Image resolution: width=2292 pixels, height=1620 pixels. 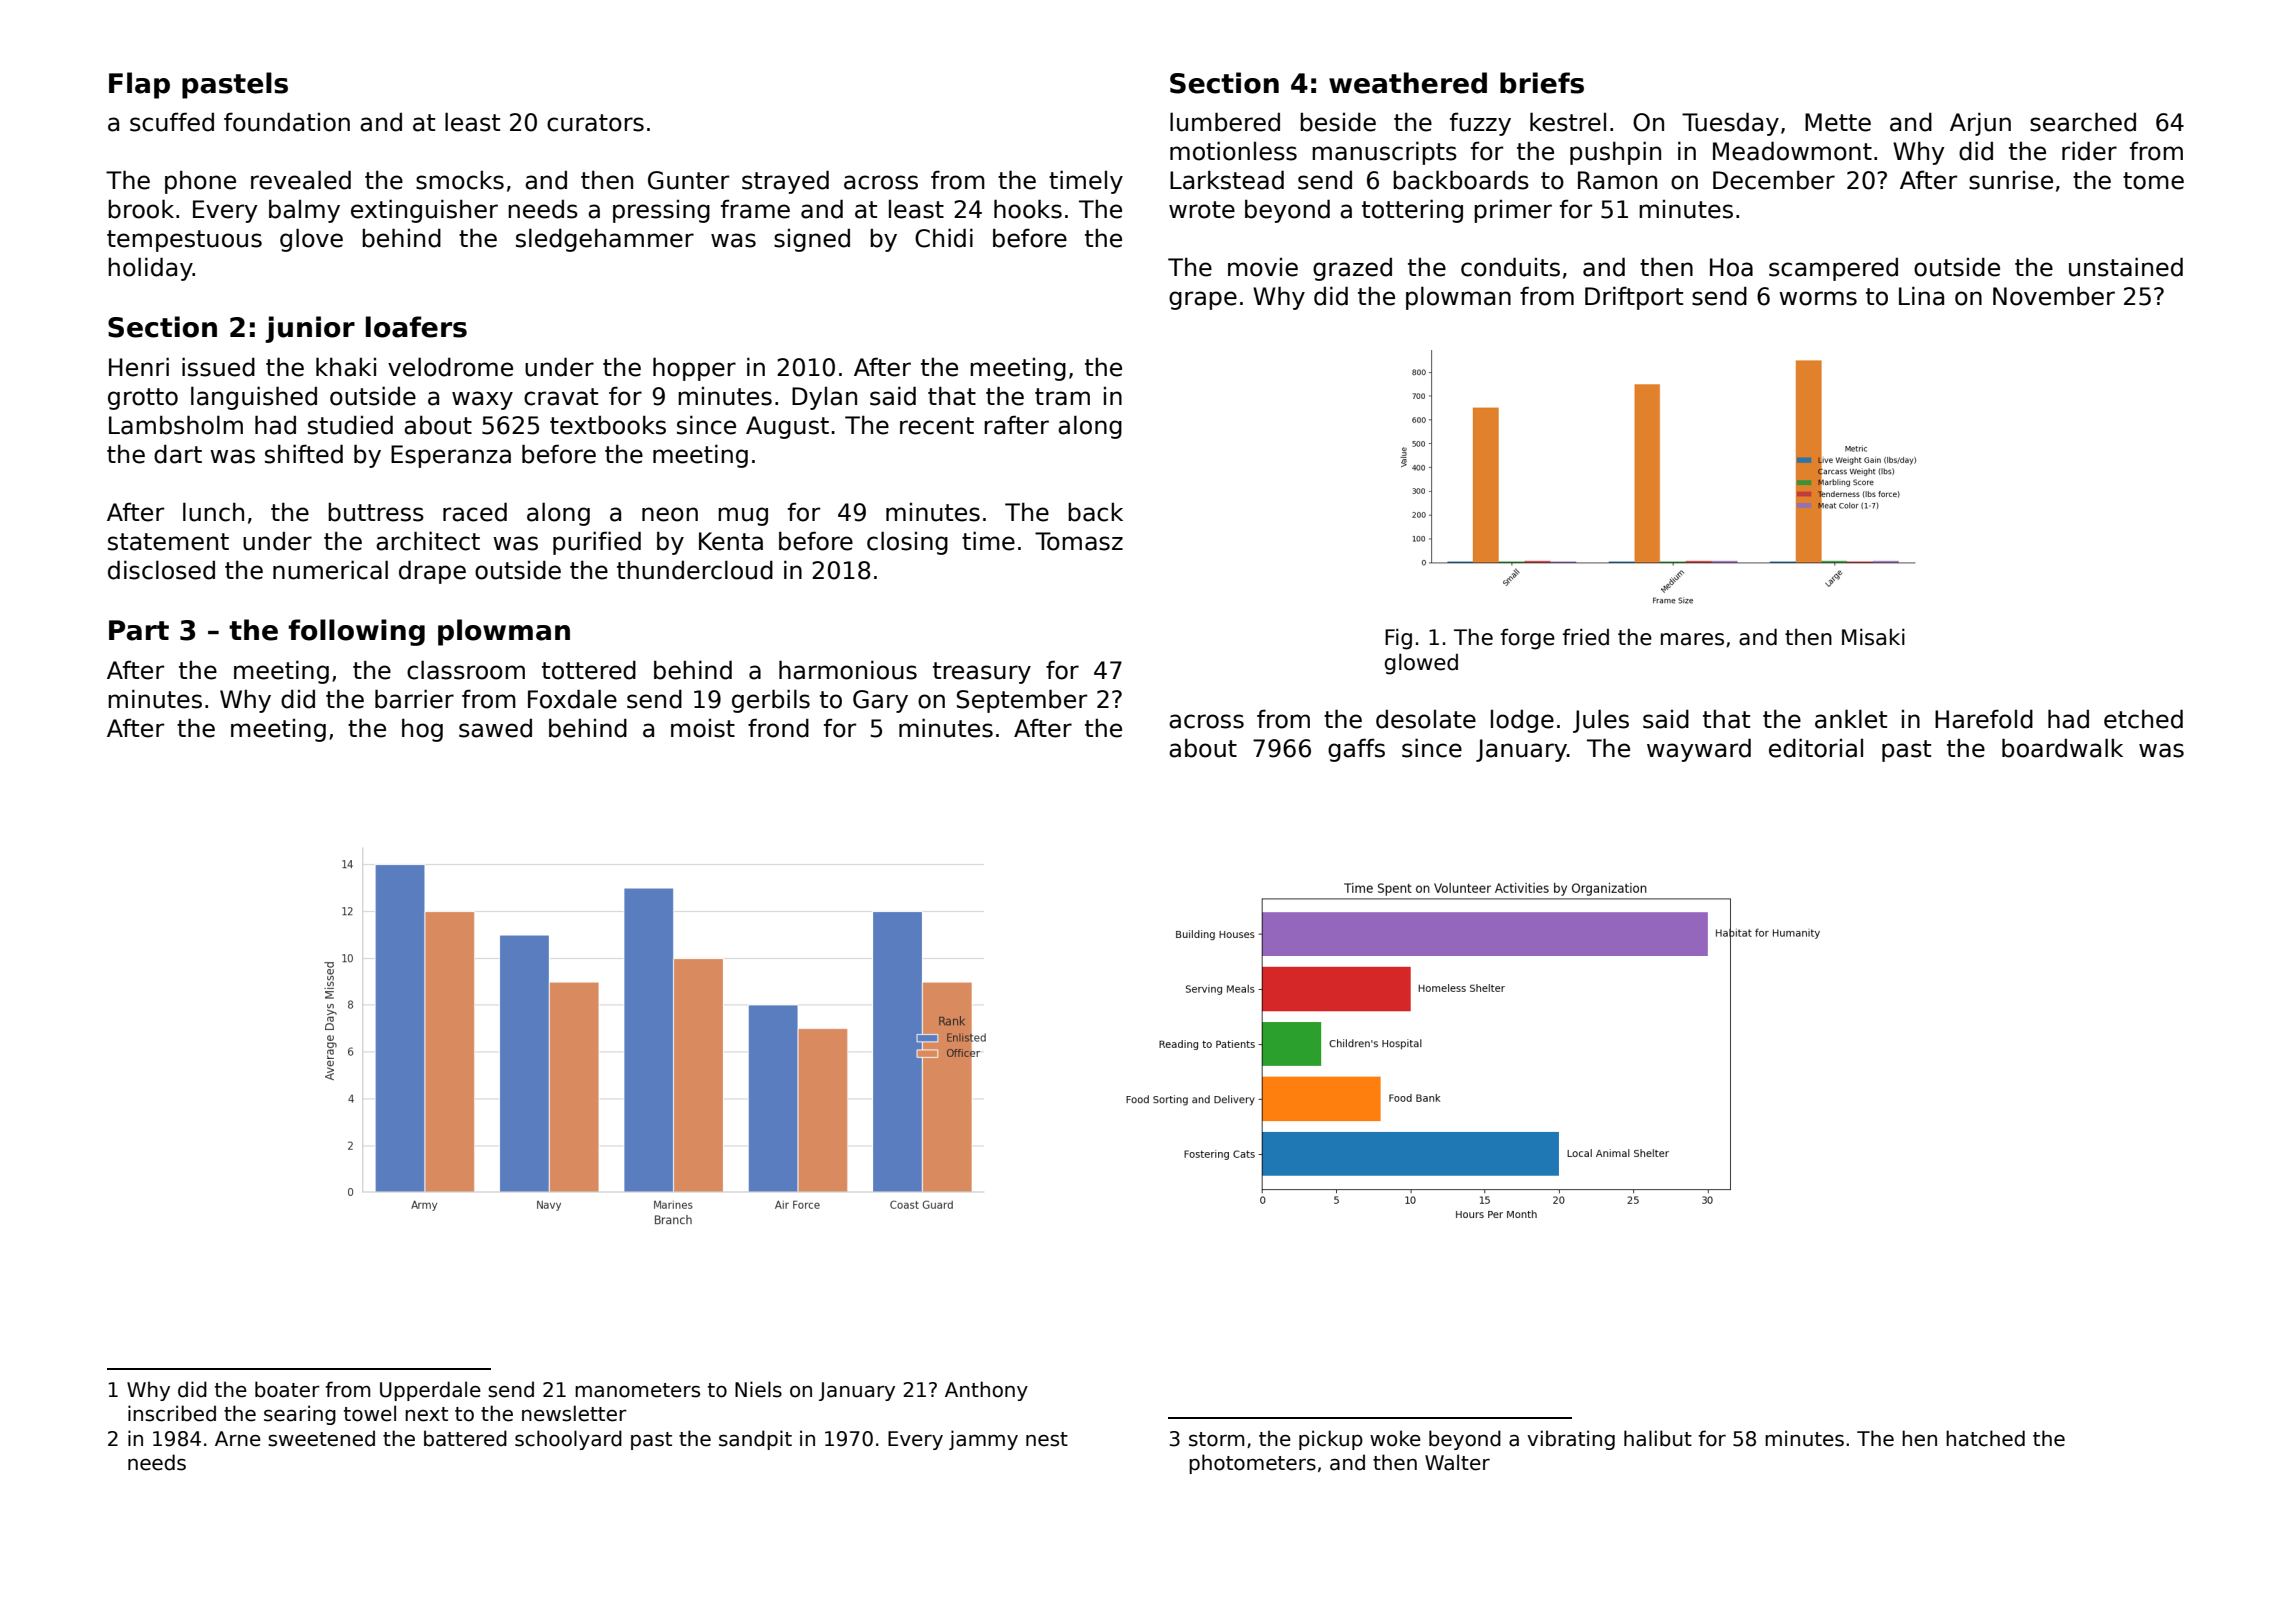 I want to click on sweetened, so click(x=321, y=1438).
